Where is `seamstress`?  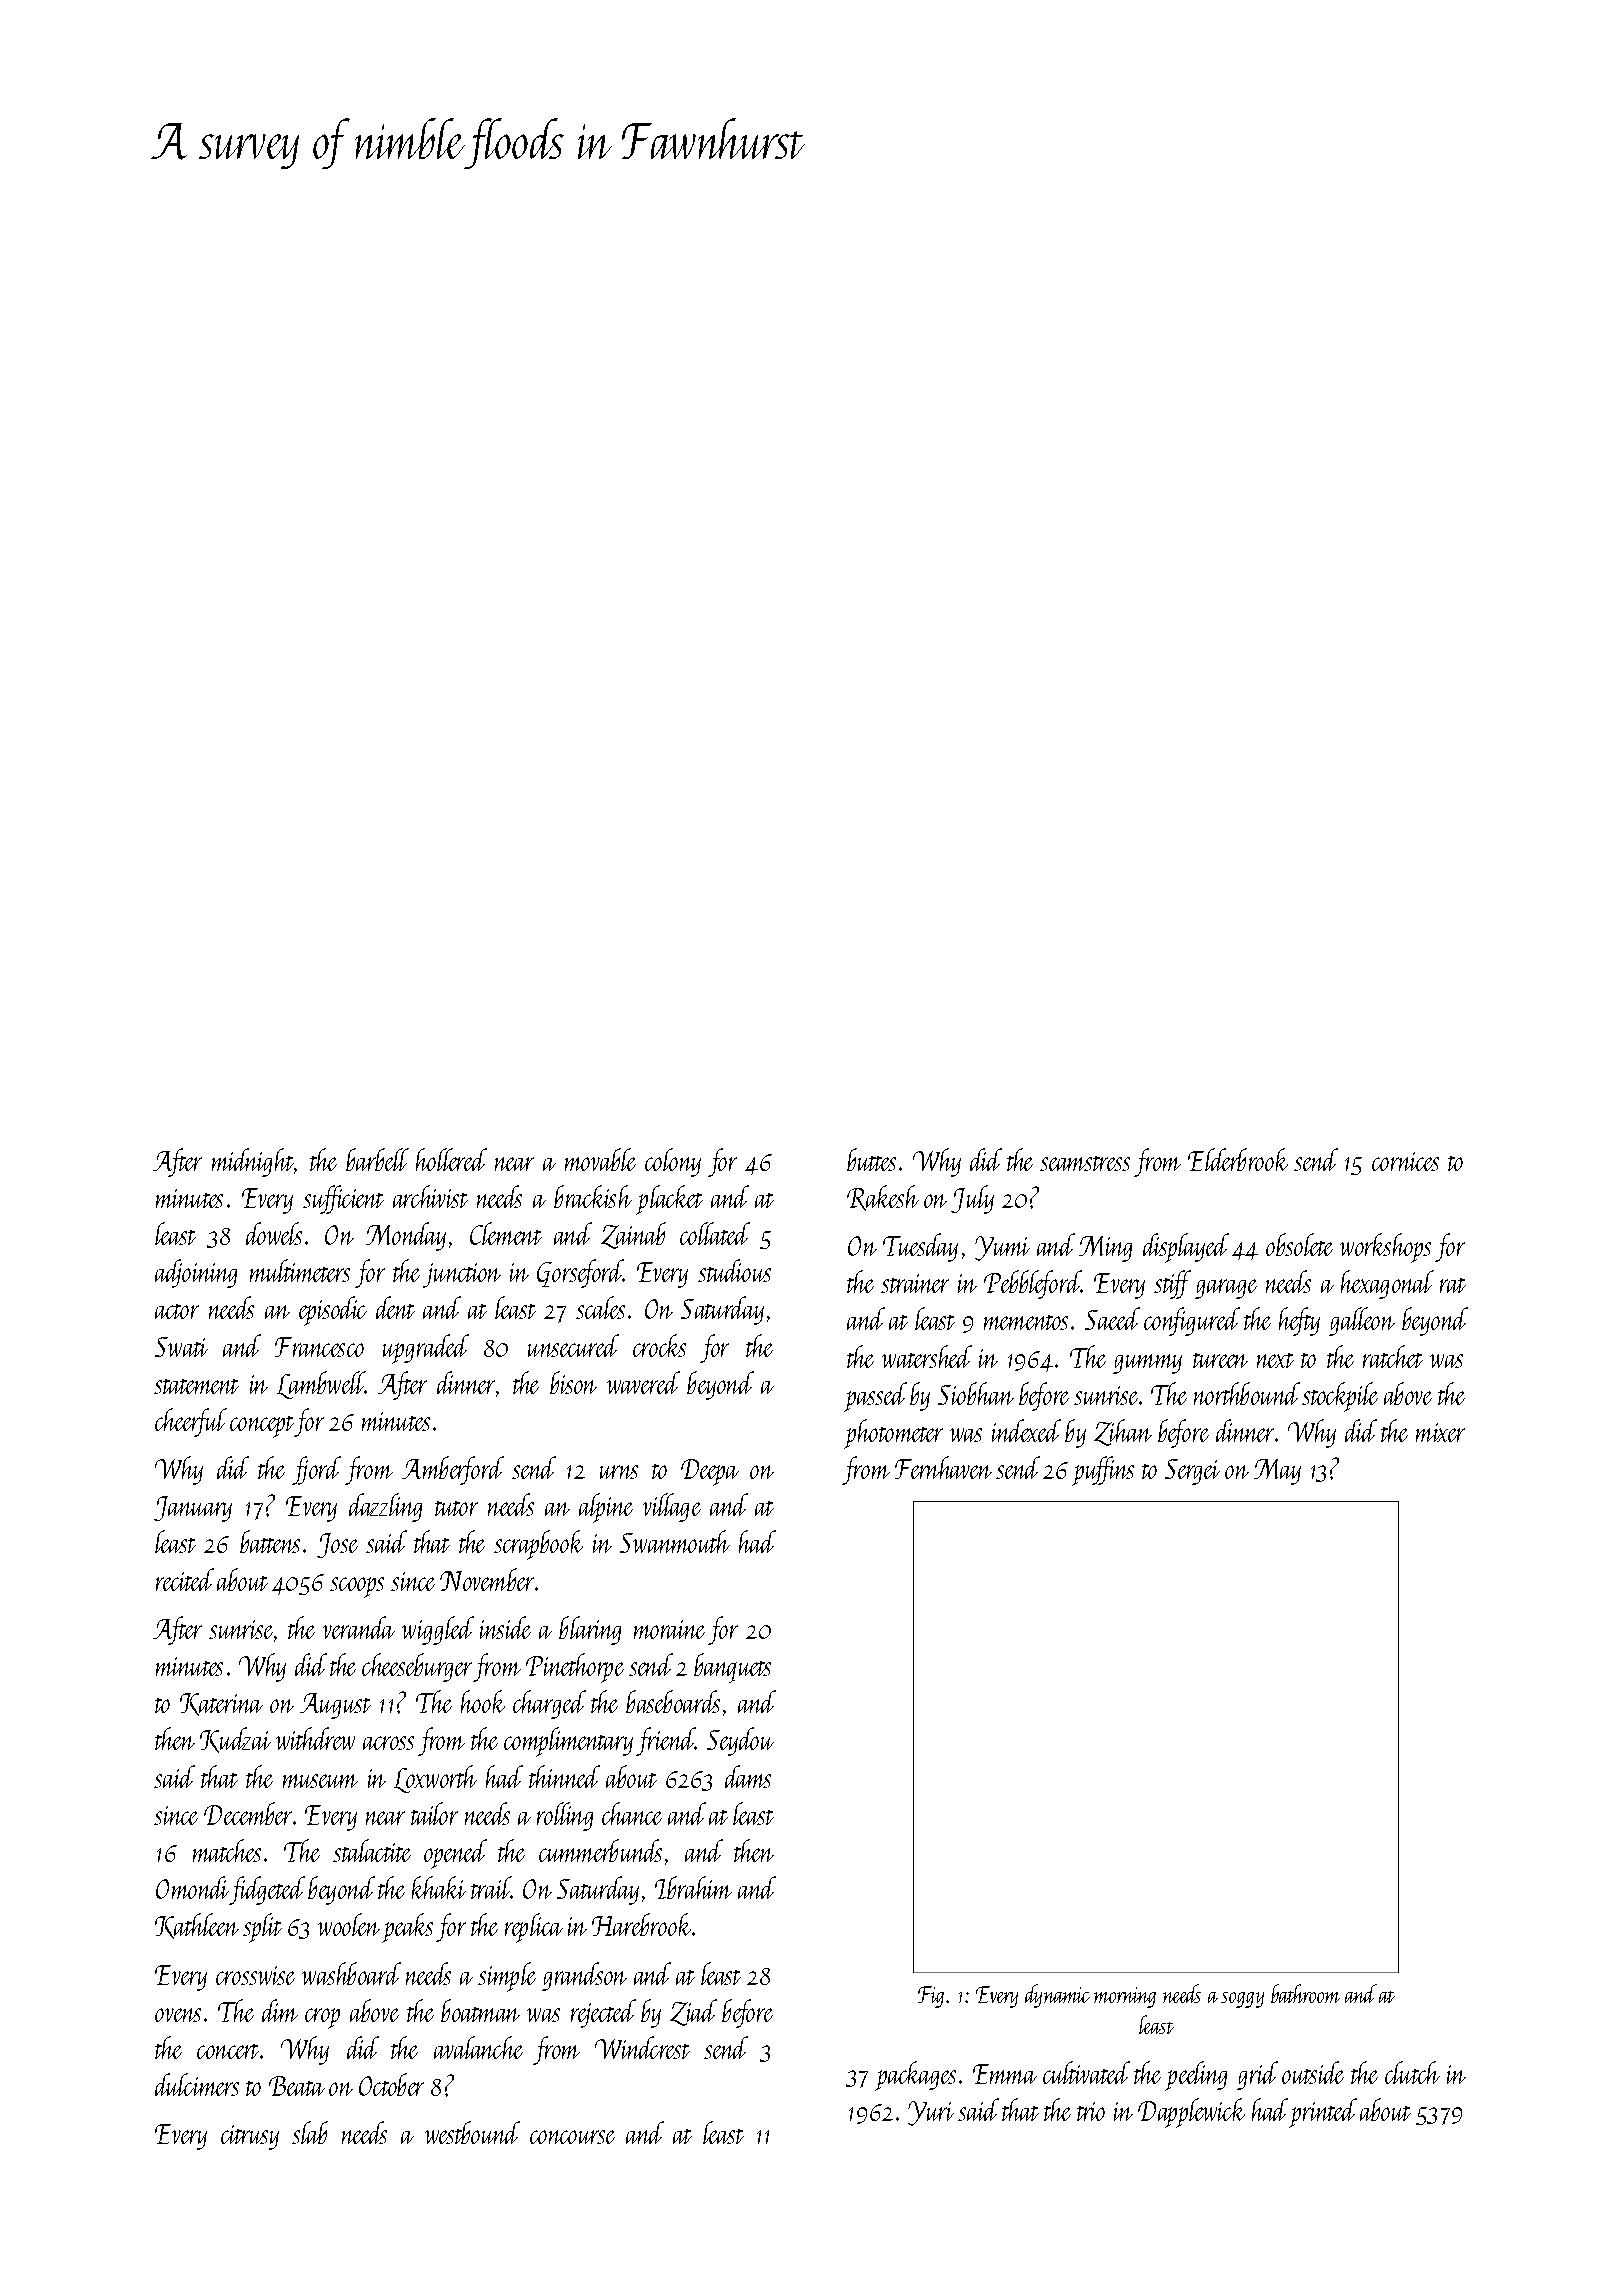
seamstress is located at coordinates (1085, 1163).
